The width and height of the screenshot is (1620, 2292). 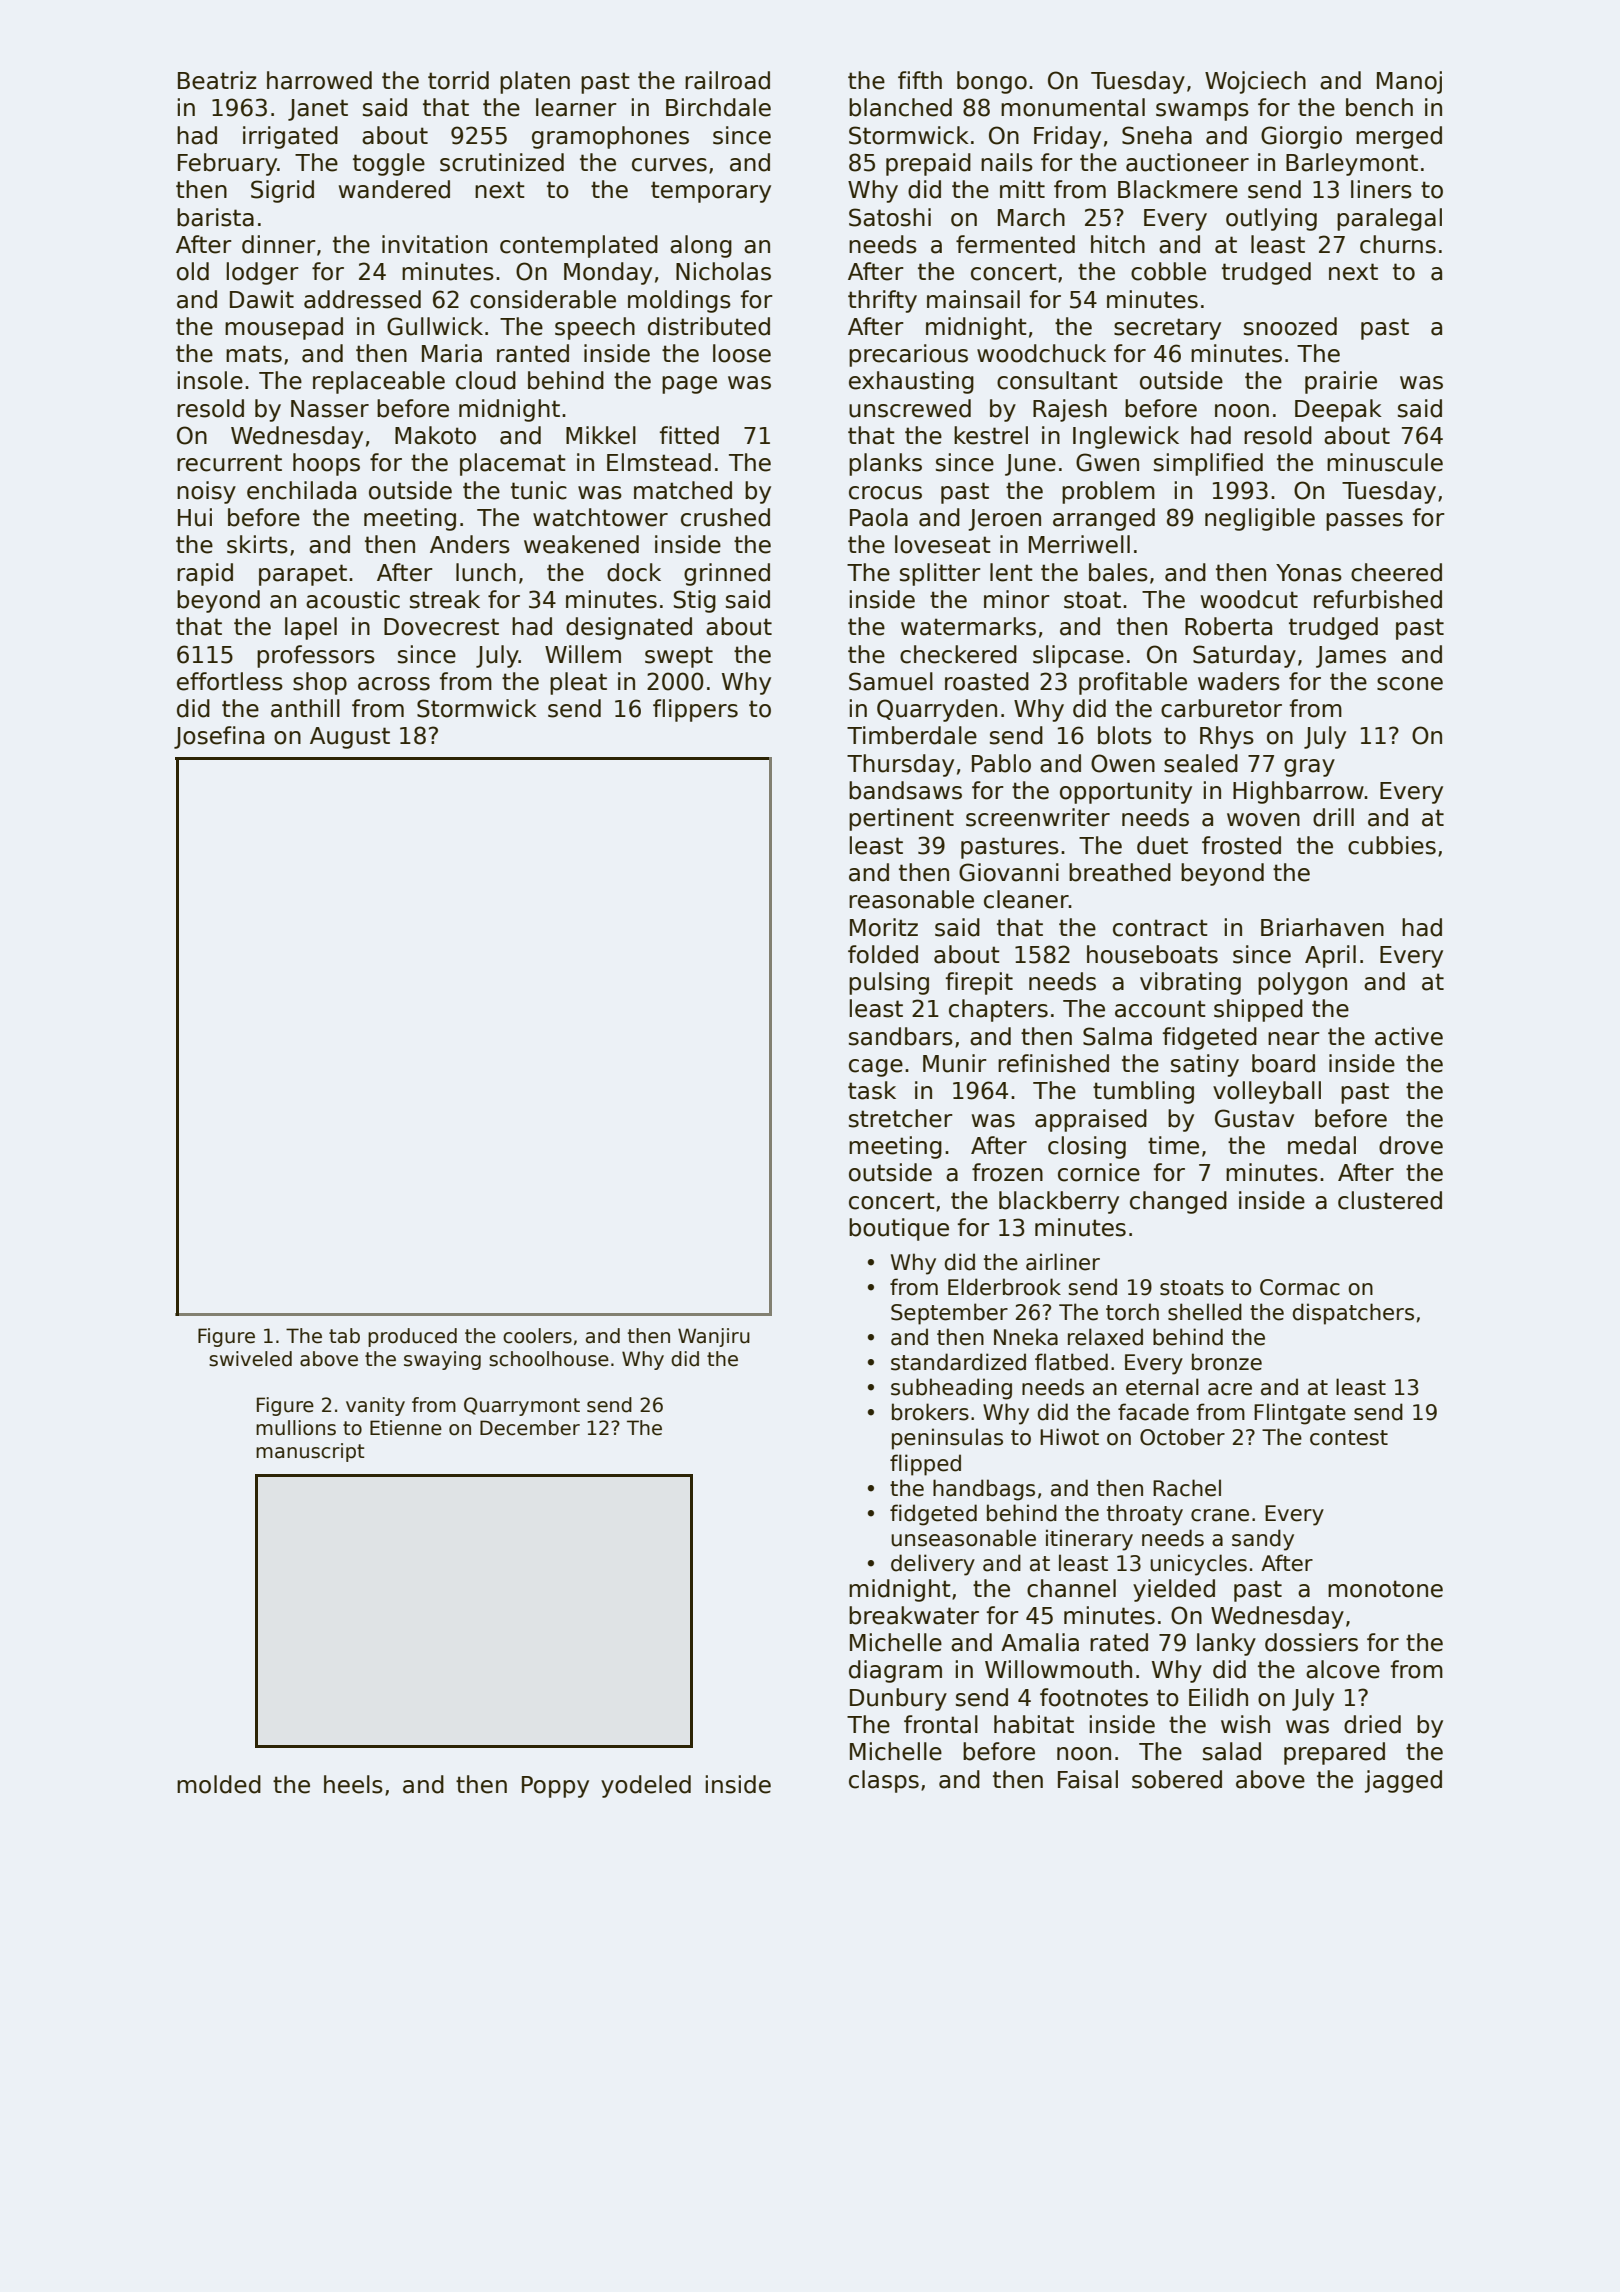 I want to click on torrid, so click(x=458, y=80).
